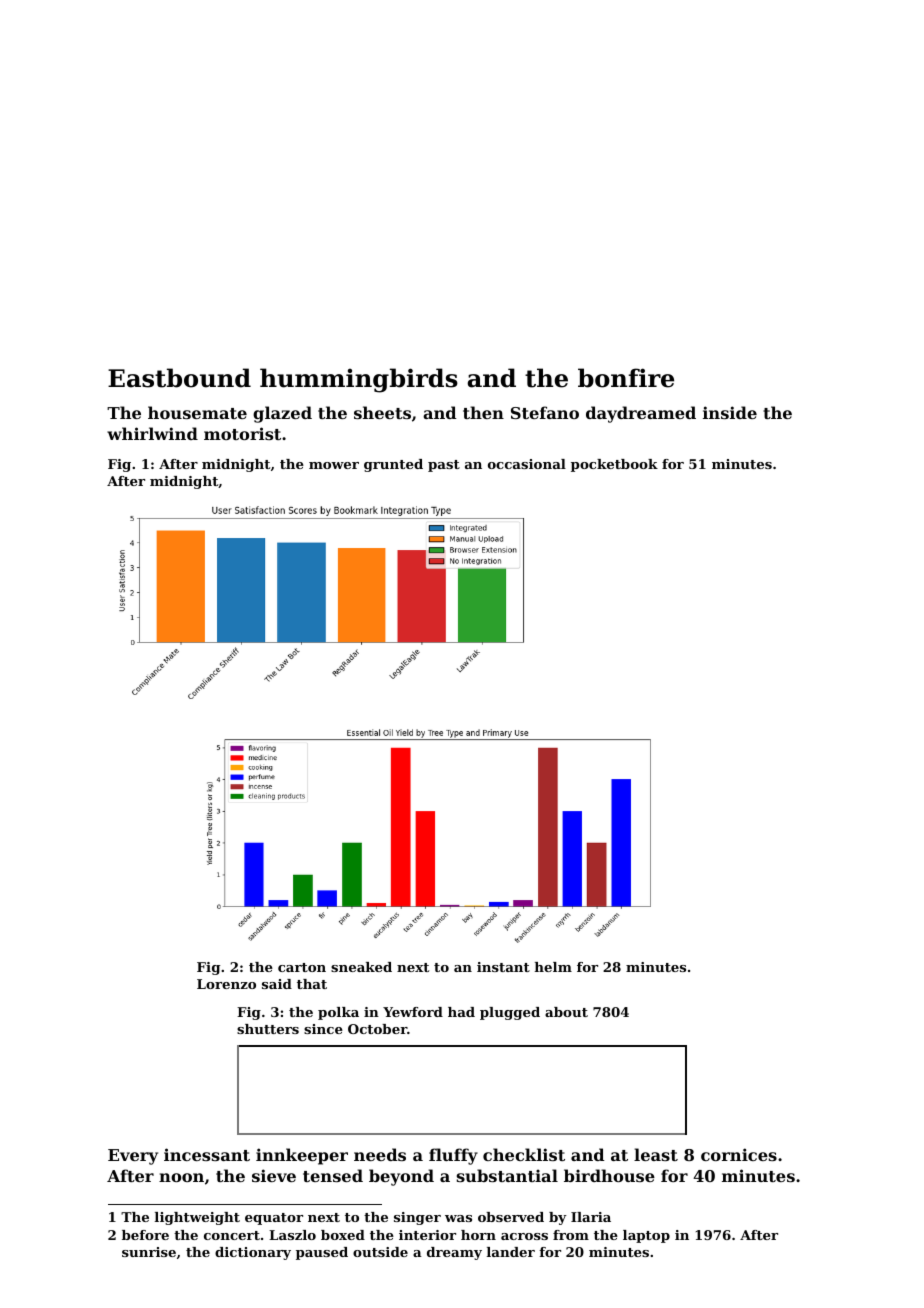 The height and width of the screenshot is (1308, 924). Describe the element at coordinates (454, 1253) in the screenshot. I see `dreamy` at that location.
